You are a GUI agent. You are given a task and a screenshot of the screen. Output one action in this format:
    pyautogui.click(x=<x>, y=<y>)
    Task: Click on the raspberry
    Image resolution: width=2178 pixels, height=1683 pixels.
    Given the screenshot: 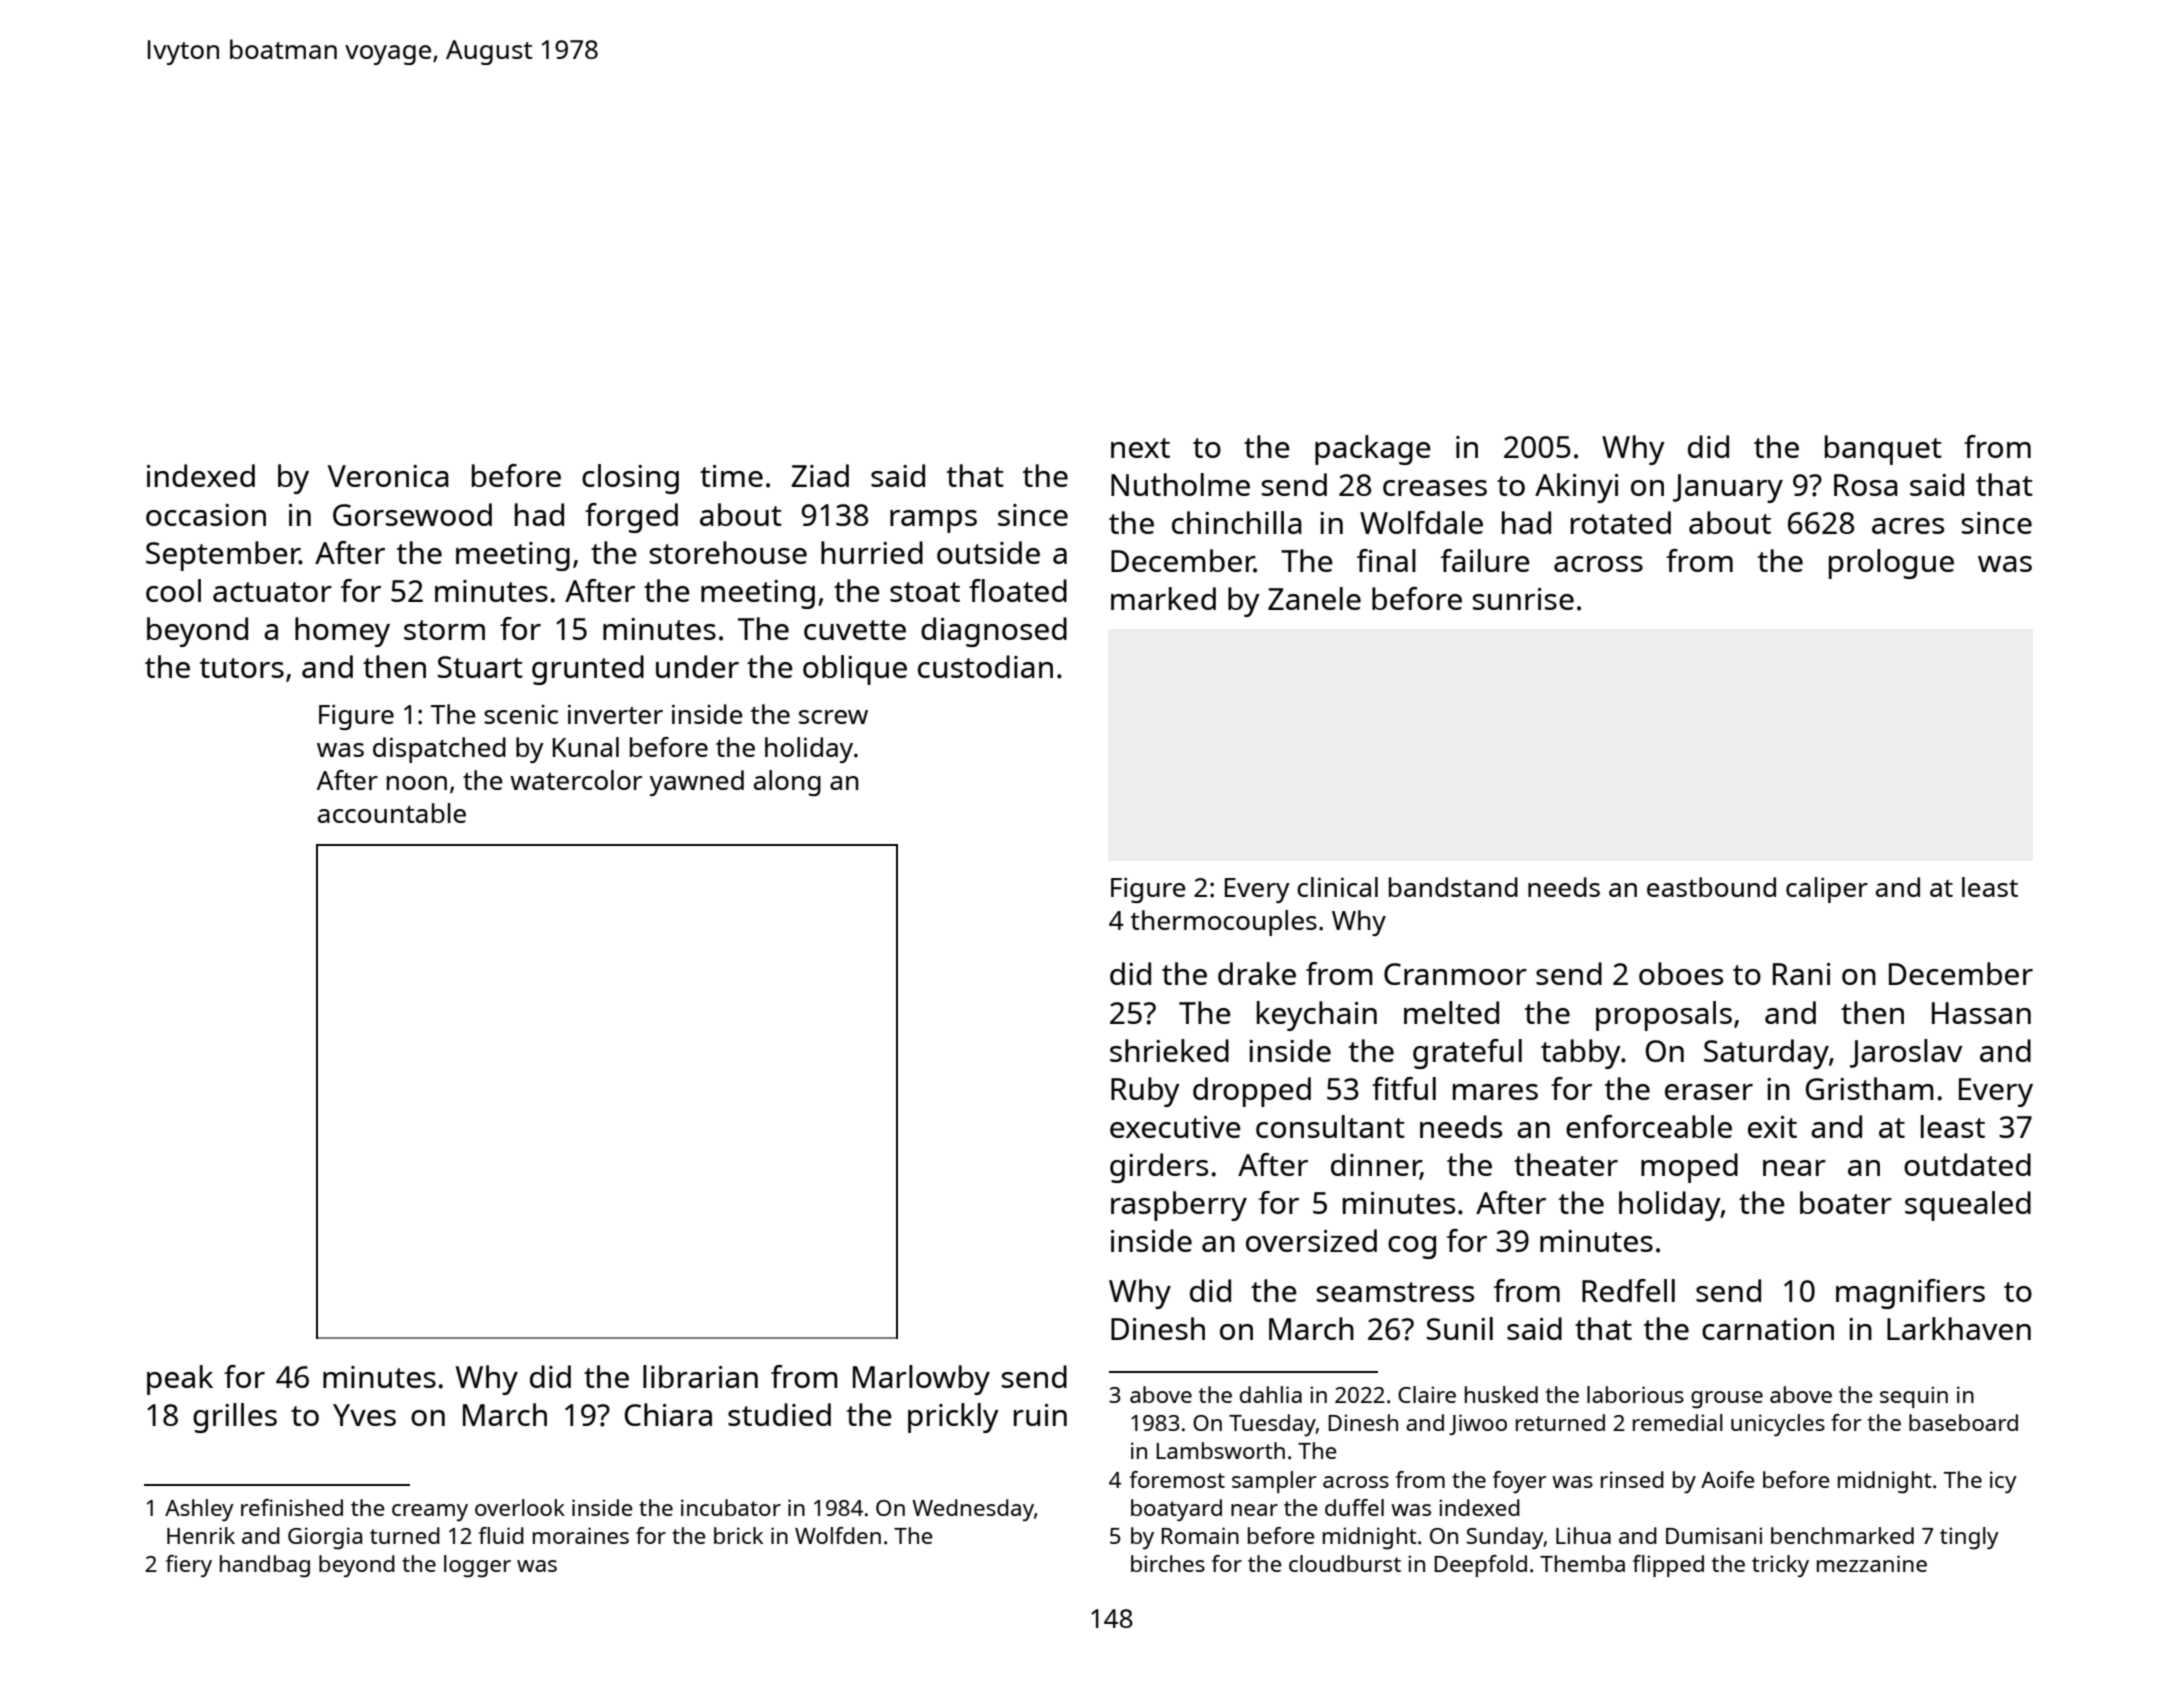 What is the action you would take?
    pyautogui.click(x=1179, y=1206)
